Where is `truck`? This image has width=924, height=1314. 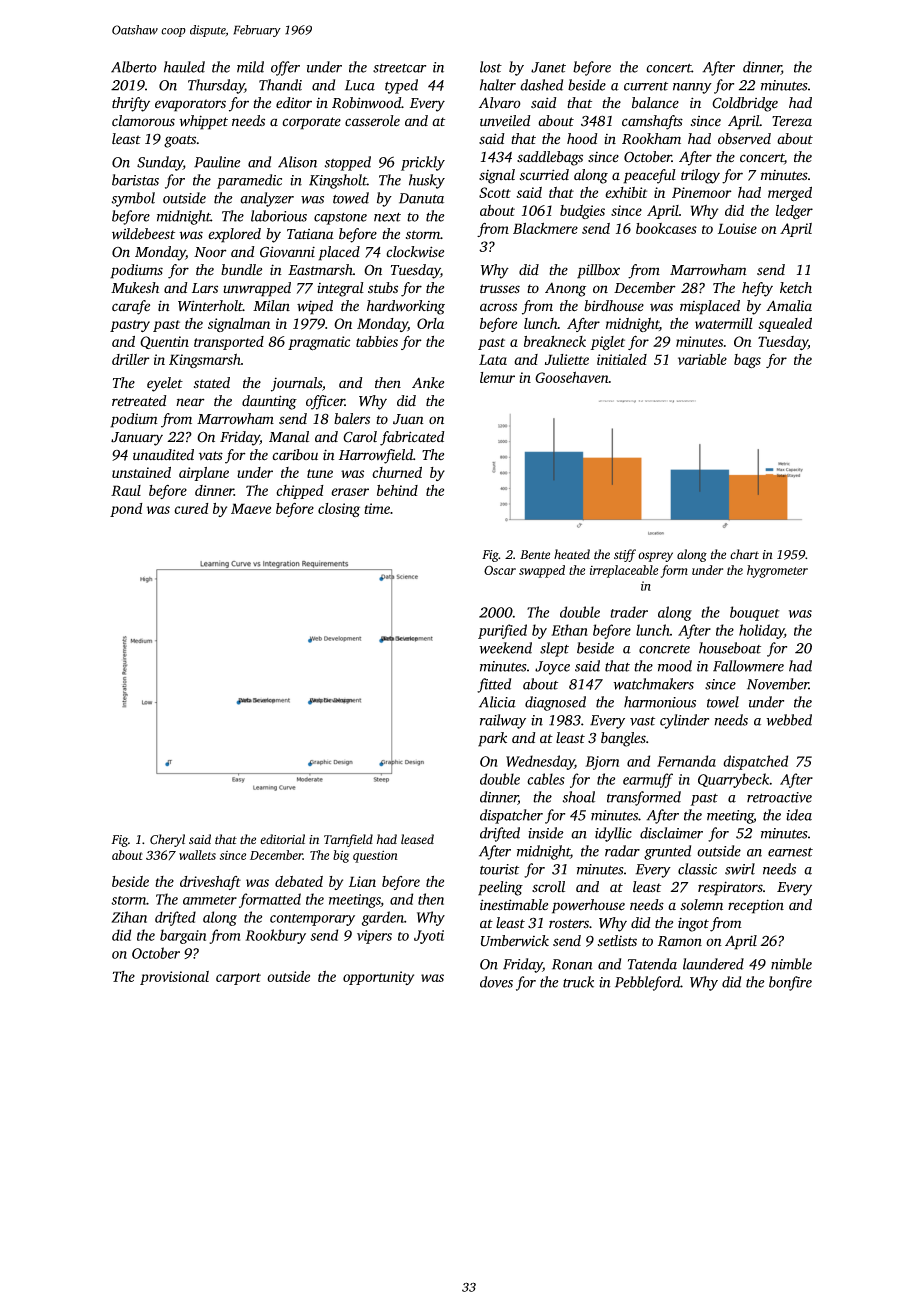 truck is located at coordinates (578, 982).
